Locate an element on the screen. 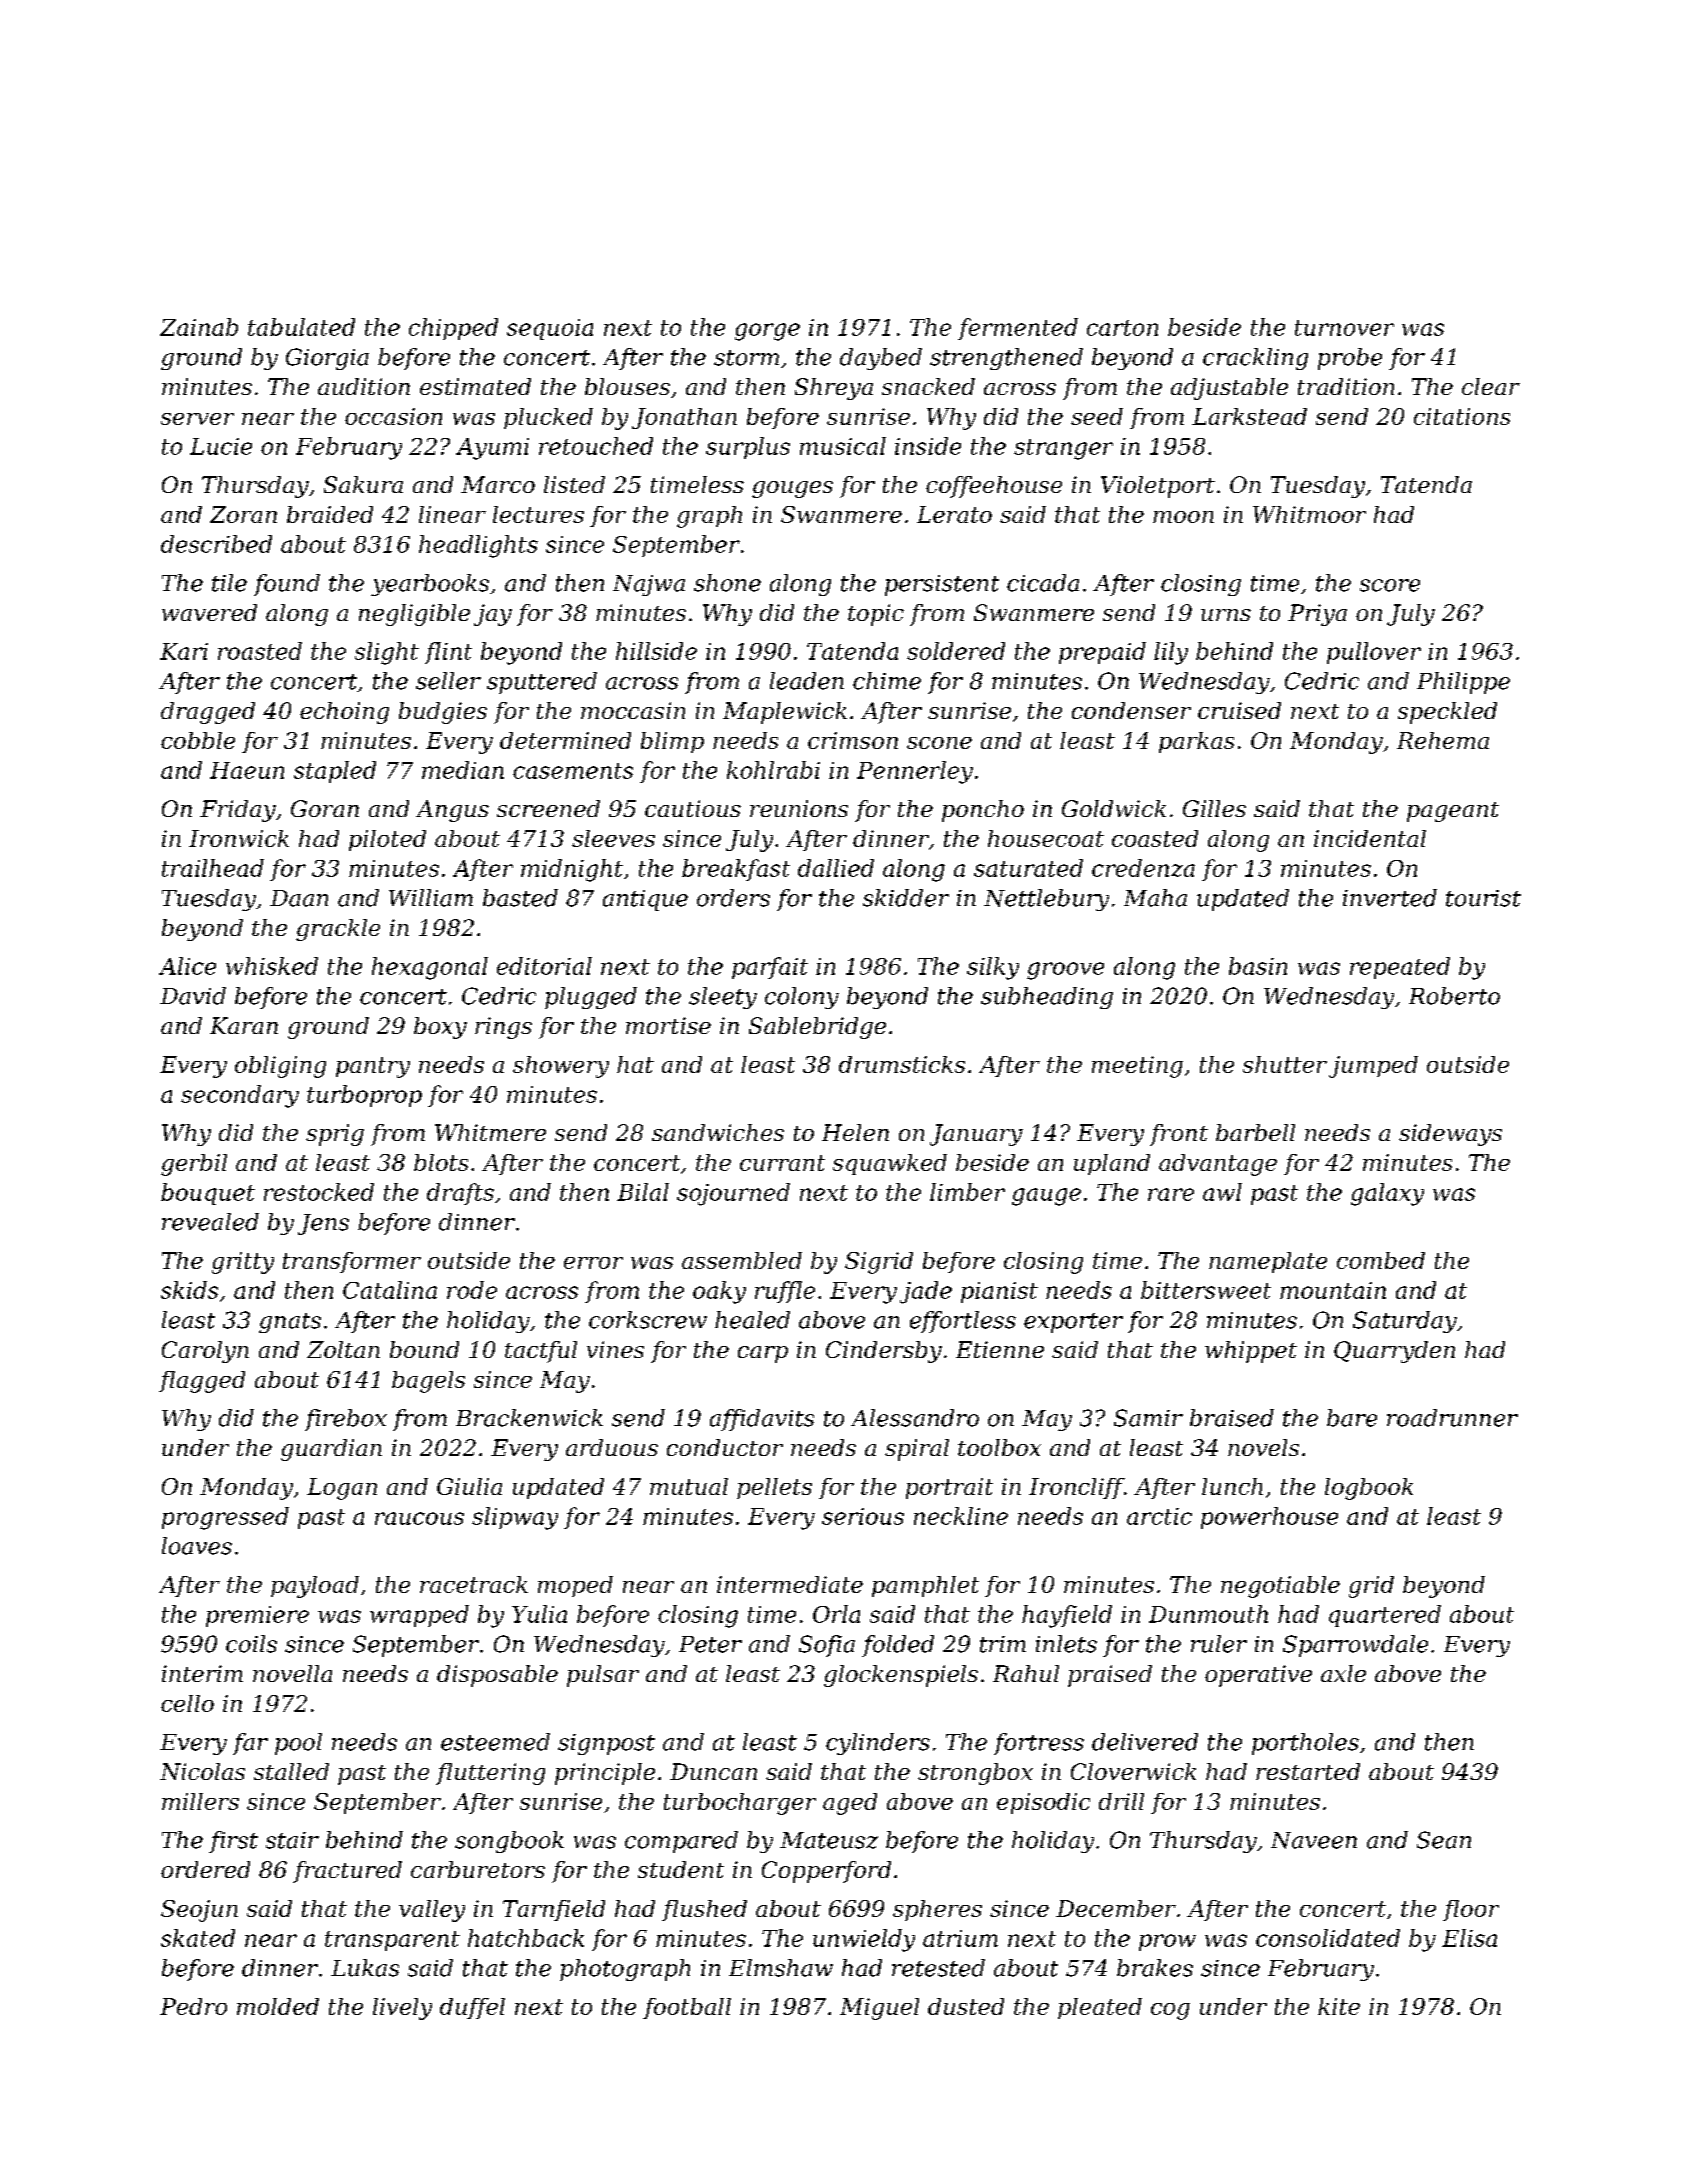  Zoran is located at coordinates (243, 514).
